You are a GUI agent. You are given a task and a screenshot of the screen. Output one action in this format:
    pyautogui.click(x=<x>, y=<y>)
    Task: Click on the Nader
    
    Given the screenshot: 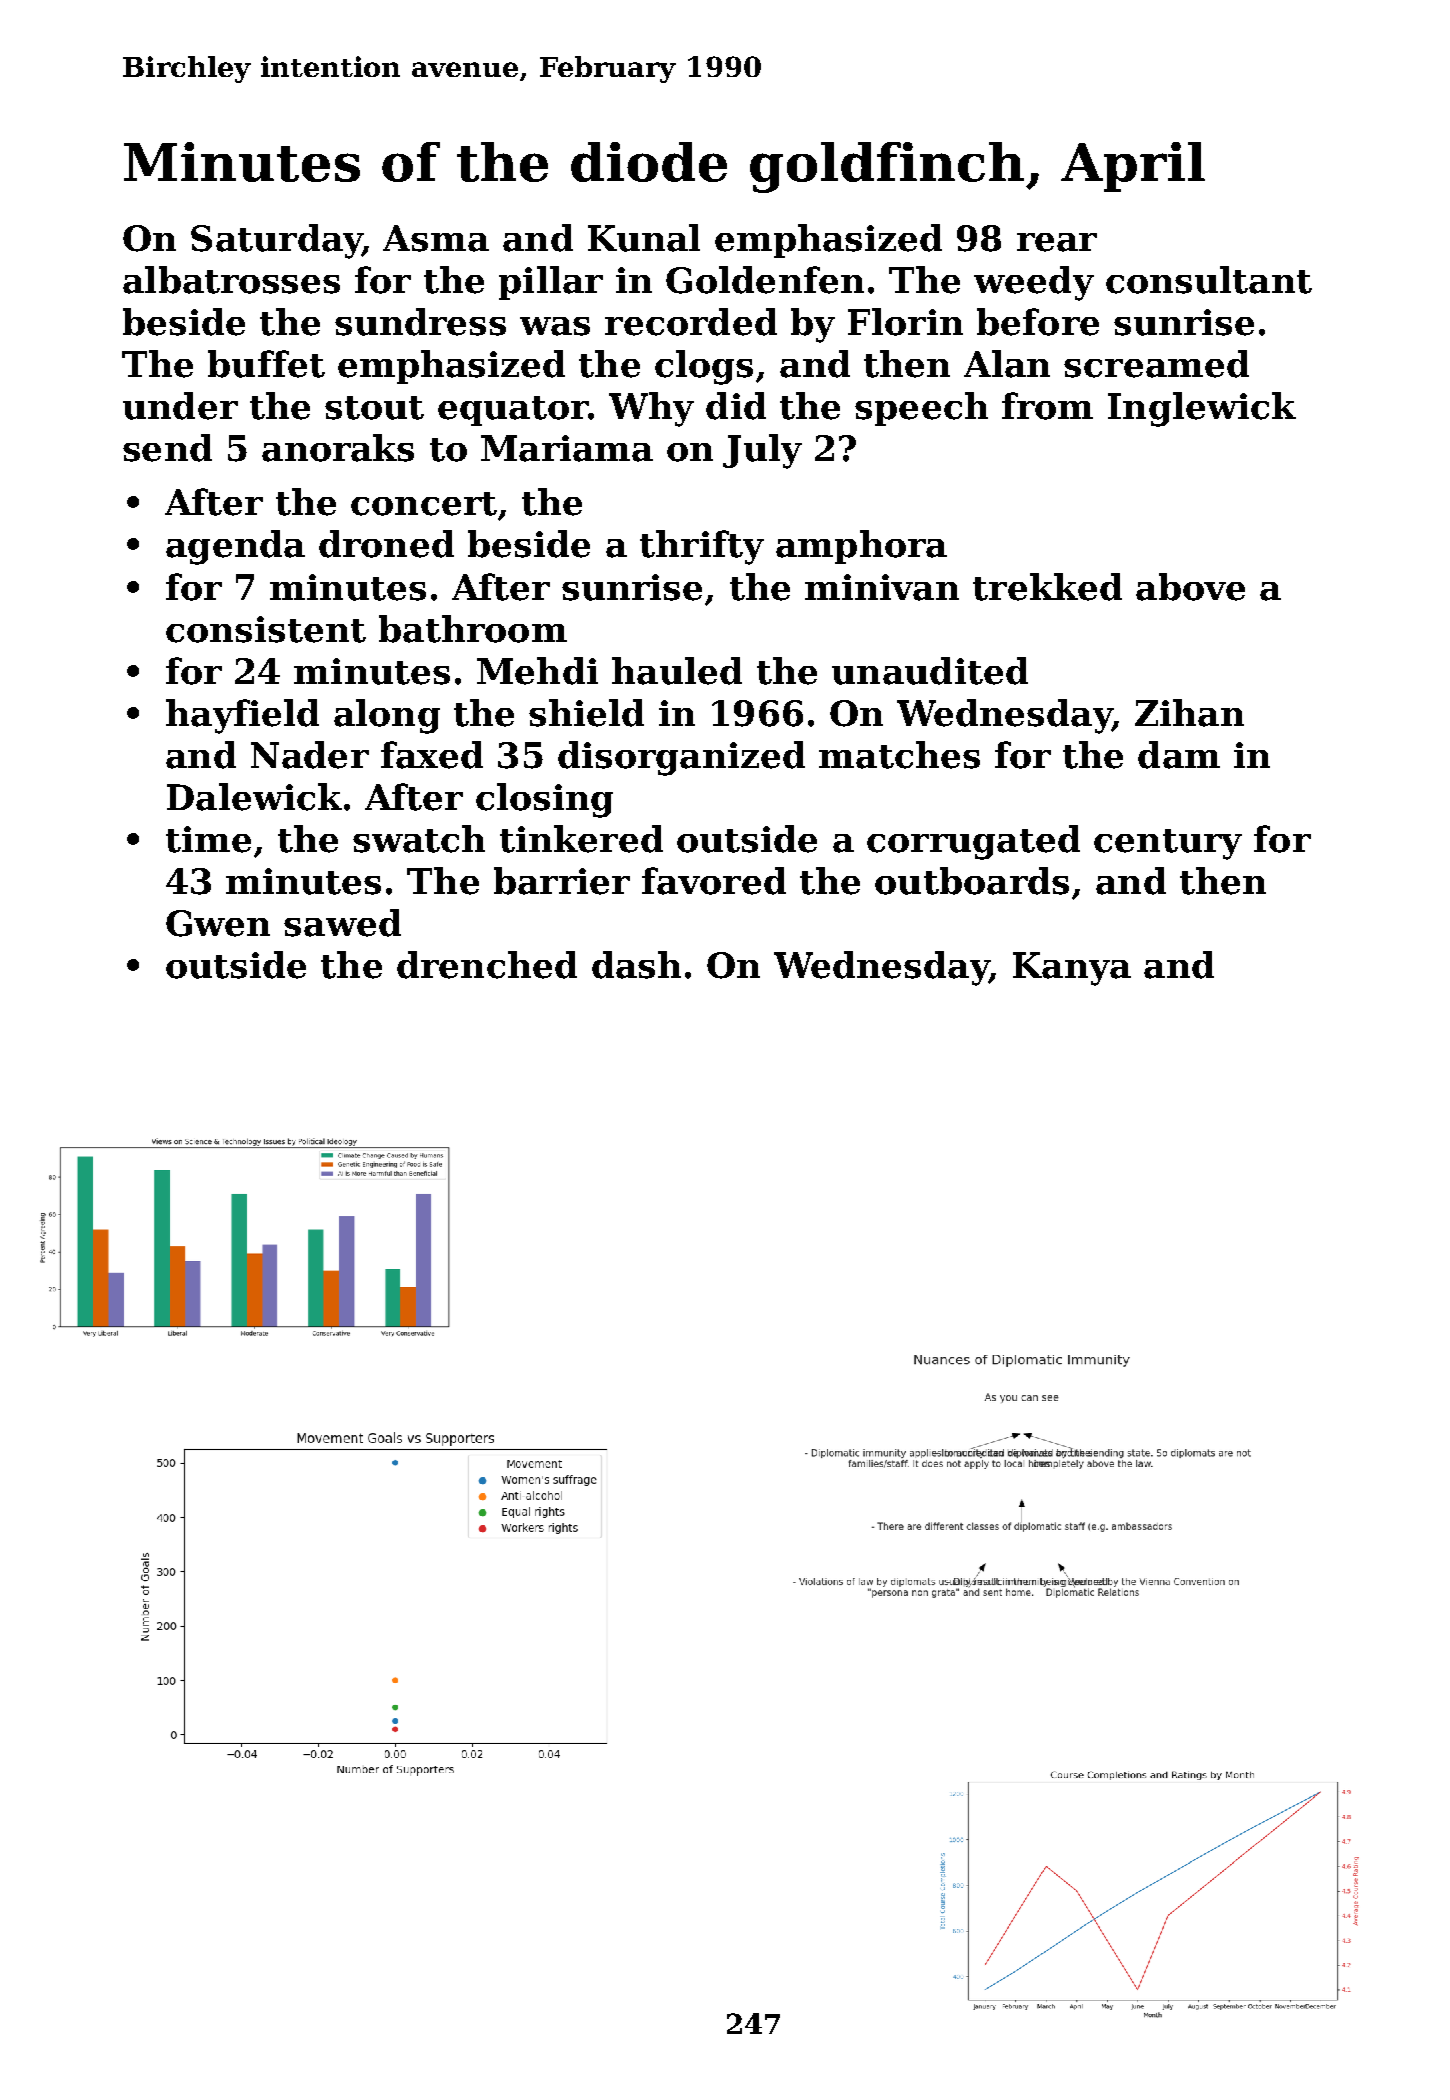 What is the action you would take?
    pyautogui.click(x=310, y=755)
